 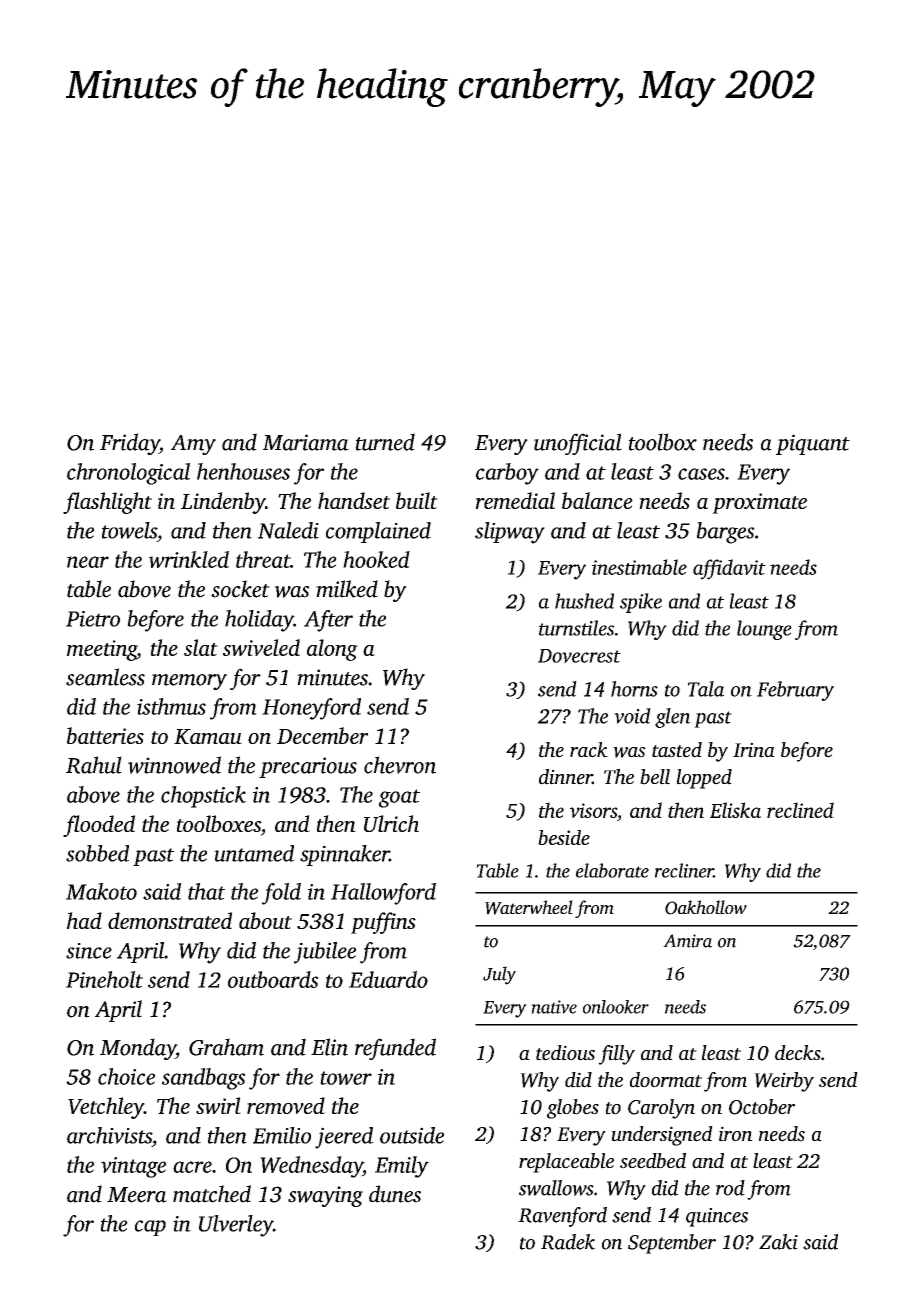 What do you see at coordinates (174, 765) in the document?
I see `winnowed` at bounding box center [174, 765].
